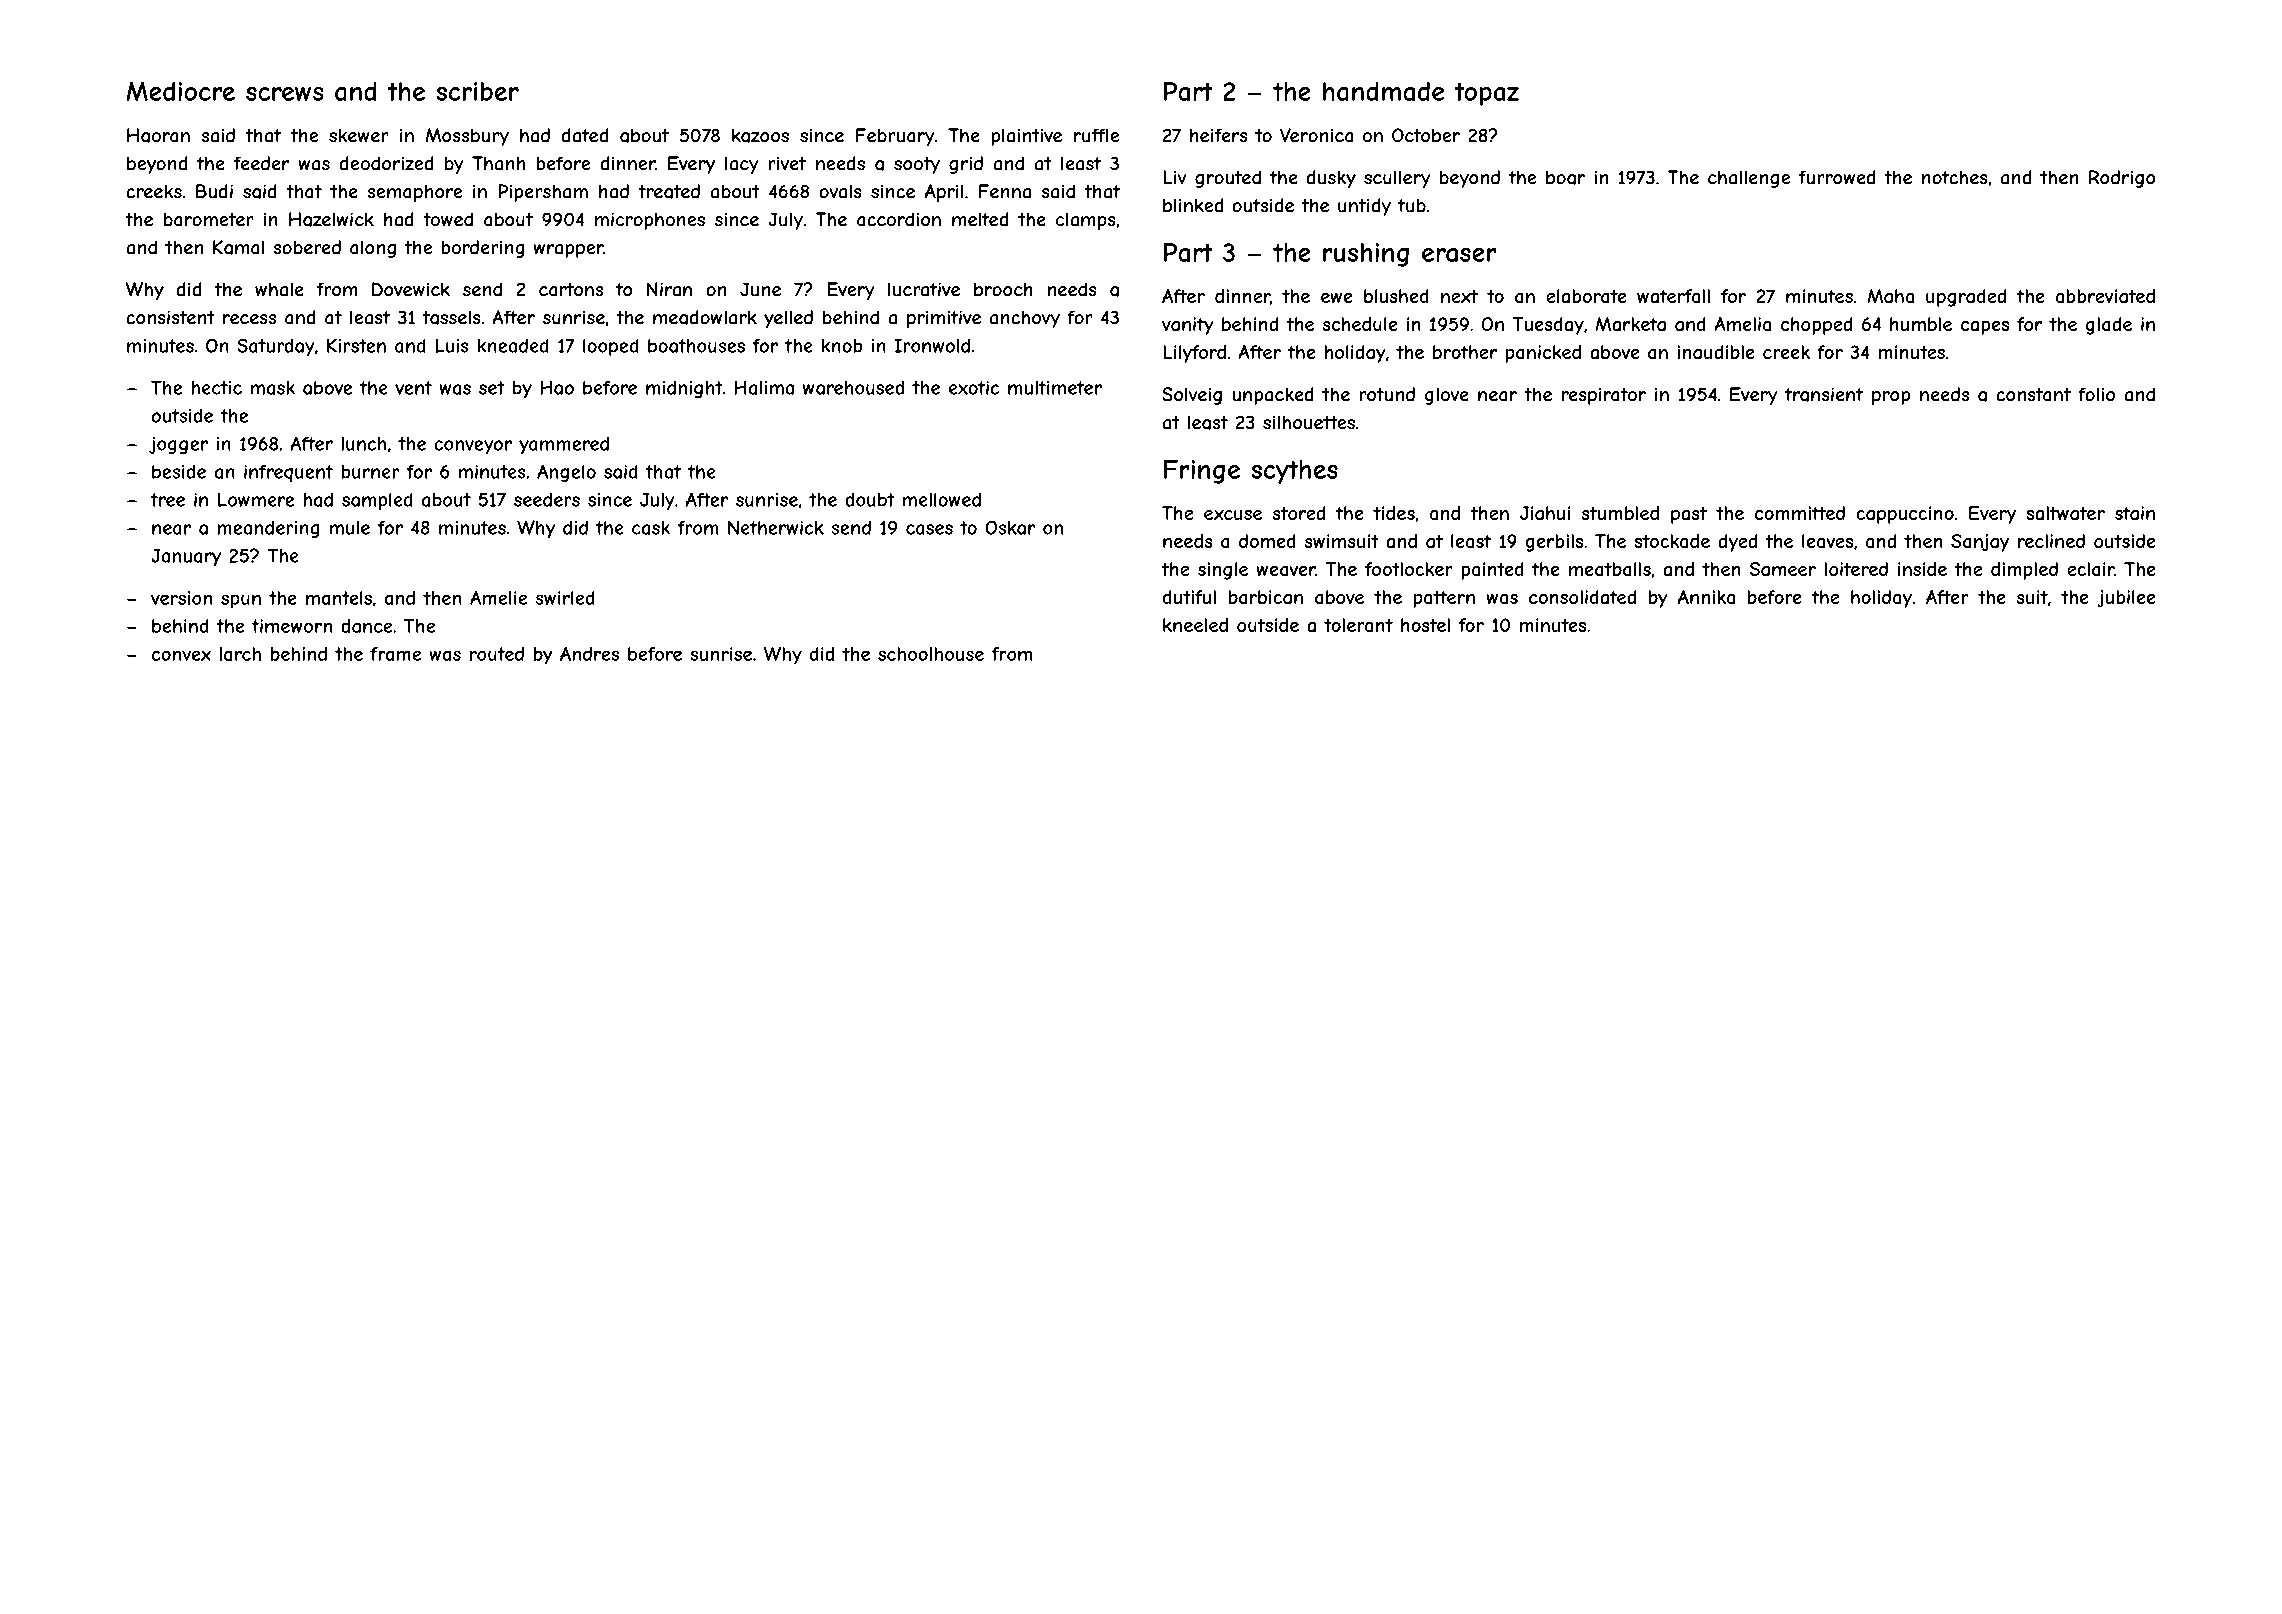 The width and height of the document is (2282, 1614). What do you see at coordinates (350, 528) in the document?
I see `mule` at bounding box center [350, 528].
